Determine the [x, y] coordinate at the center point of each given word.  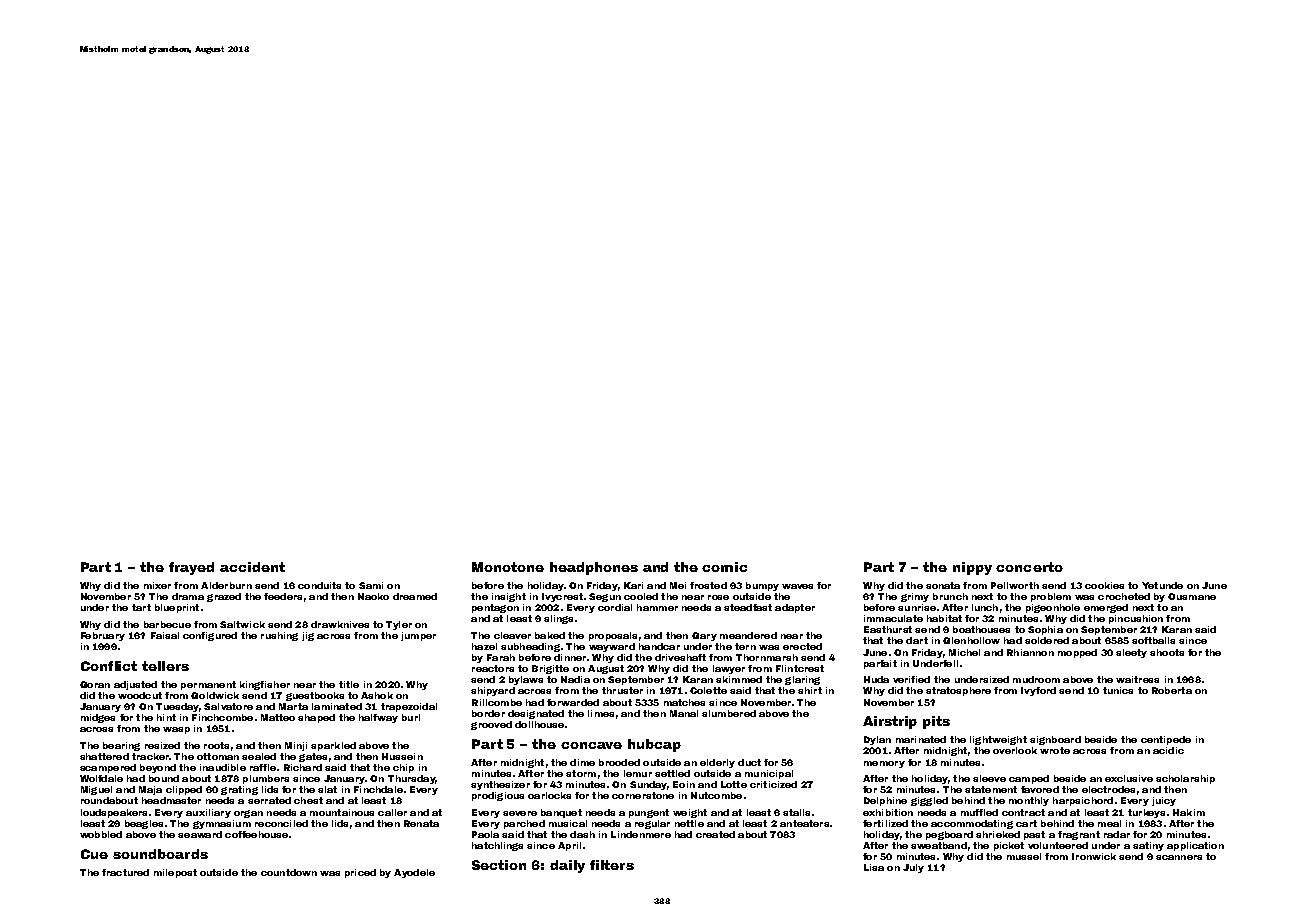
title [349, 684]
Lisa [874, 867]
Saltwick [242, 624]
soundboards [160, 854]
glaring [802, 680]
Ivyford [1038, 691]
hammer [657, 607]
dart [917, 640]
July [913, 868]
